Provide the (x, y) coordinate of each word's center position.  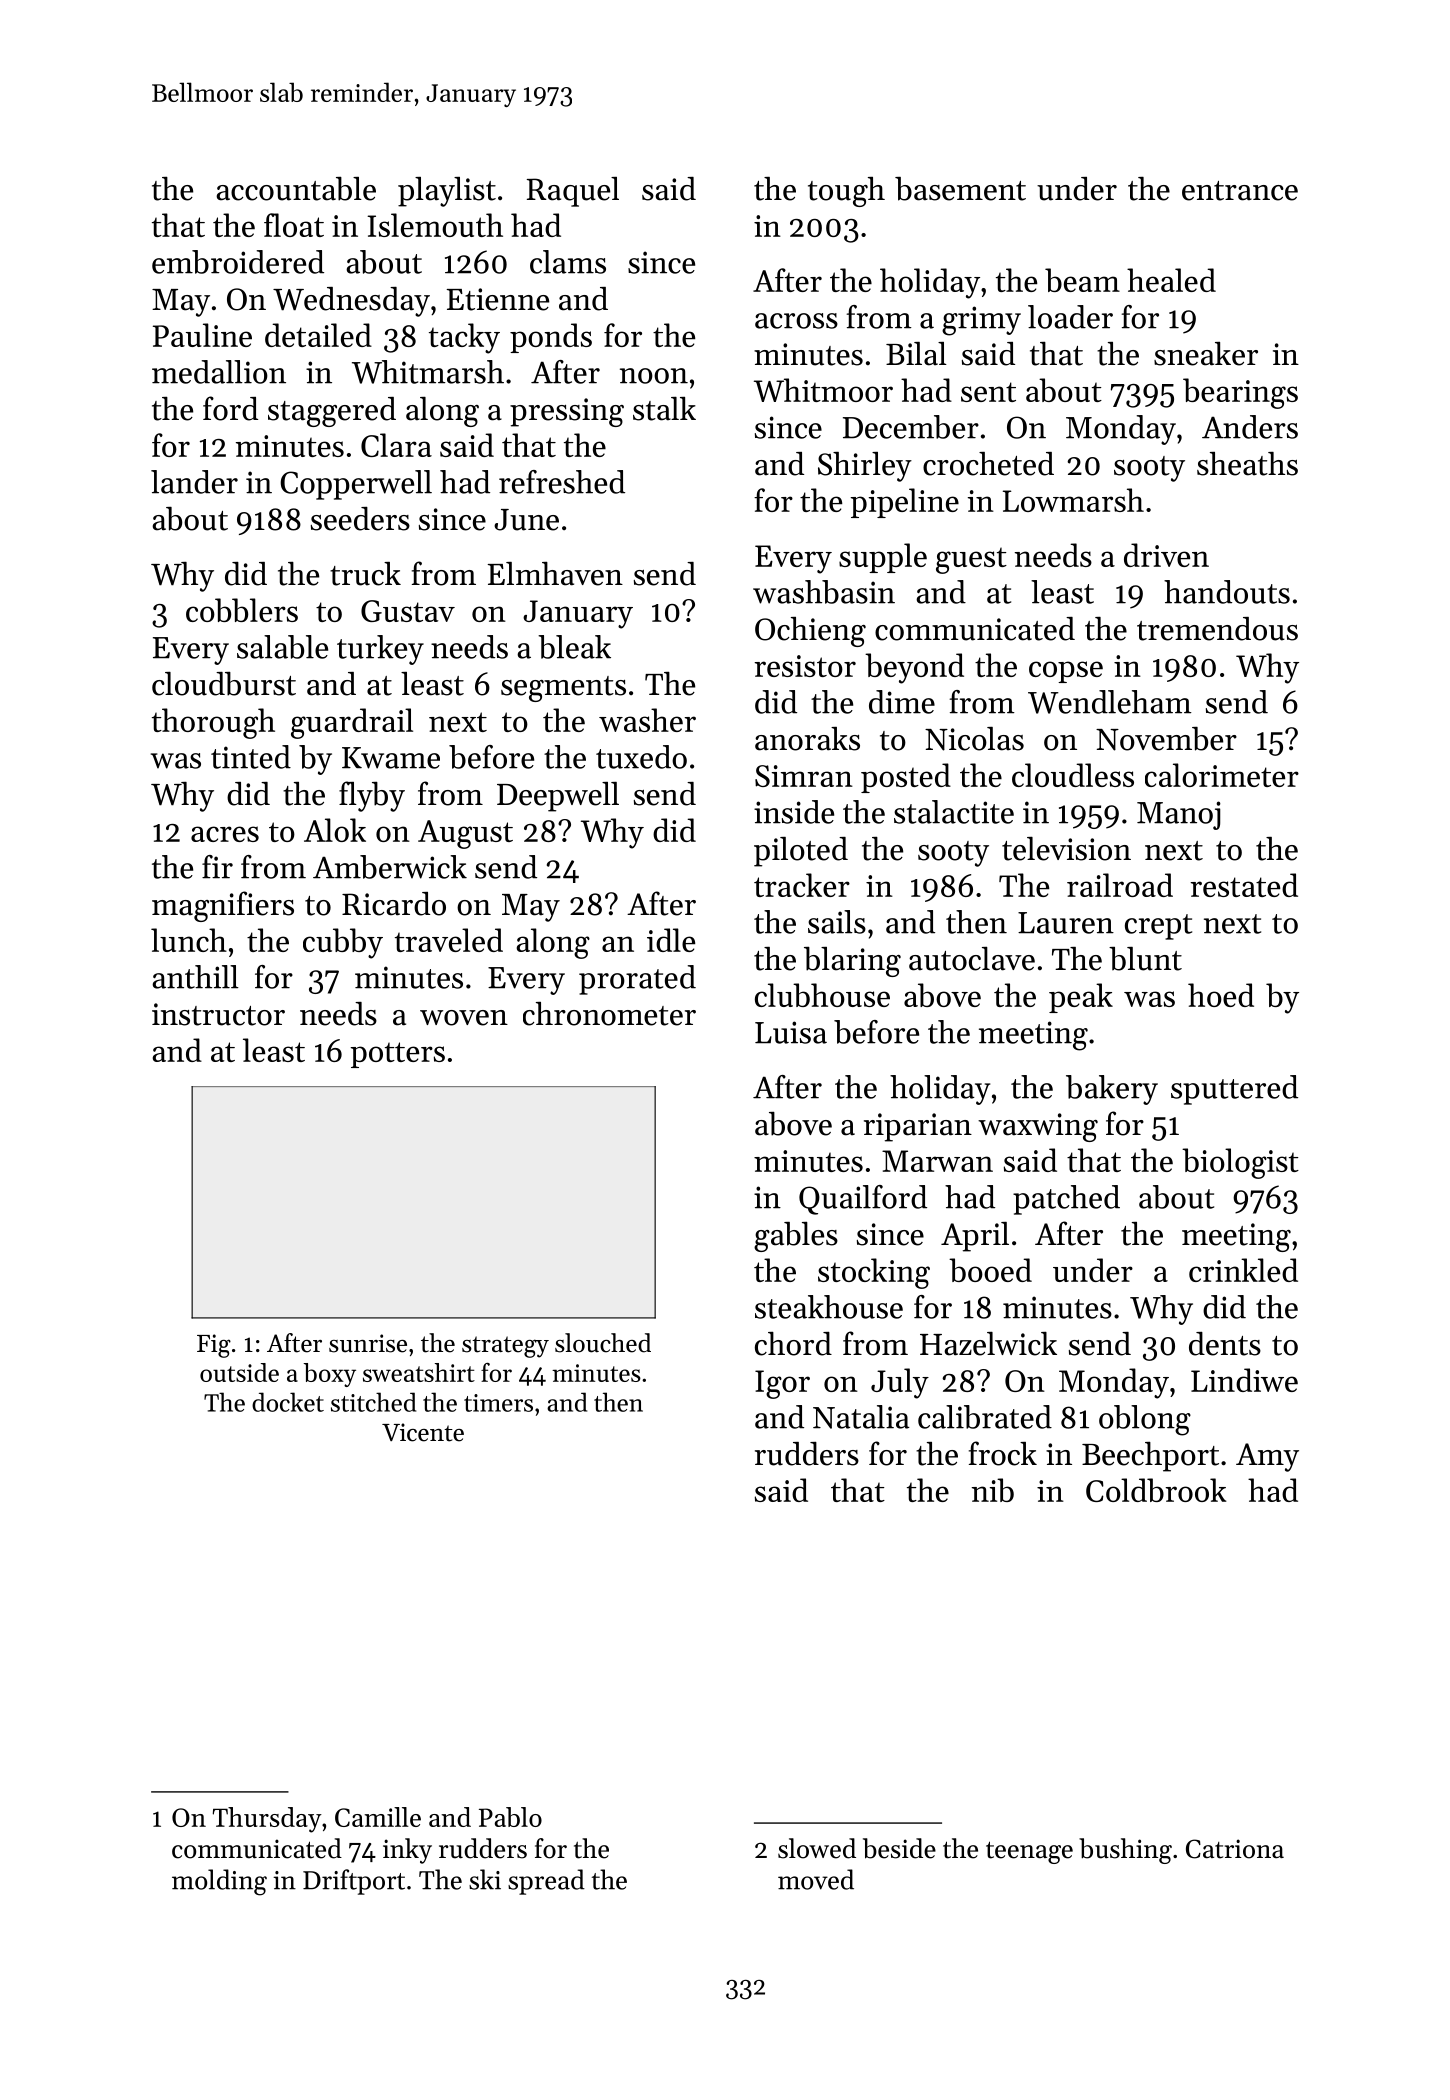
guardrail (352, 723)
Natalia (861, 1417)
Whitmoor (823, 390)
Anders (1250, 427)
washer (647, 720)
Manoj (1179, 815)
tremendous (1217, 629)
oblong (1145, 1420)
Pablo (510, 1817)
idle (671, 940)
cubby (343, 943)
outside (239, 1372)
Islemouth (435, 225)
